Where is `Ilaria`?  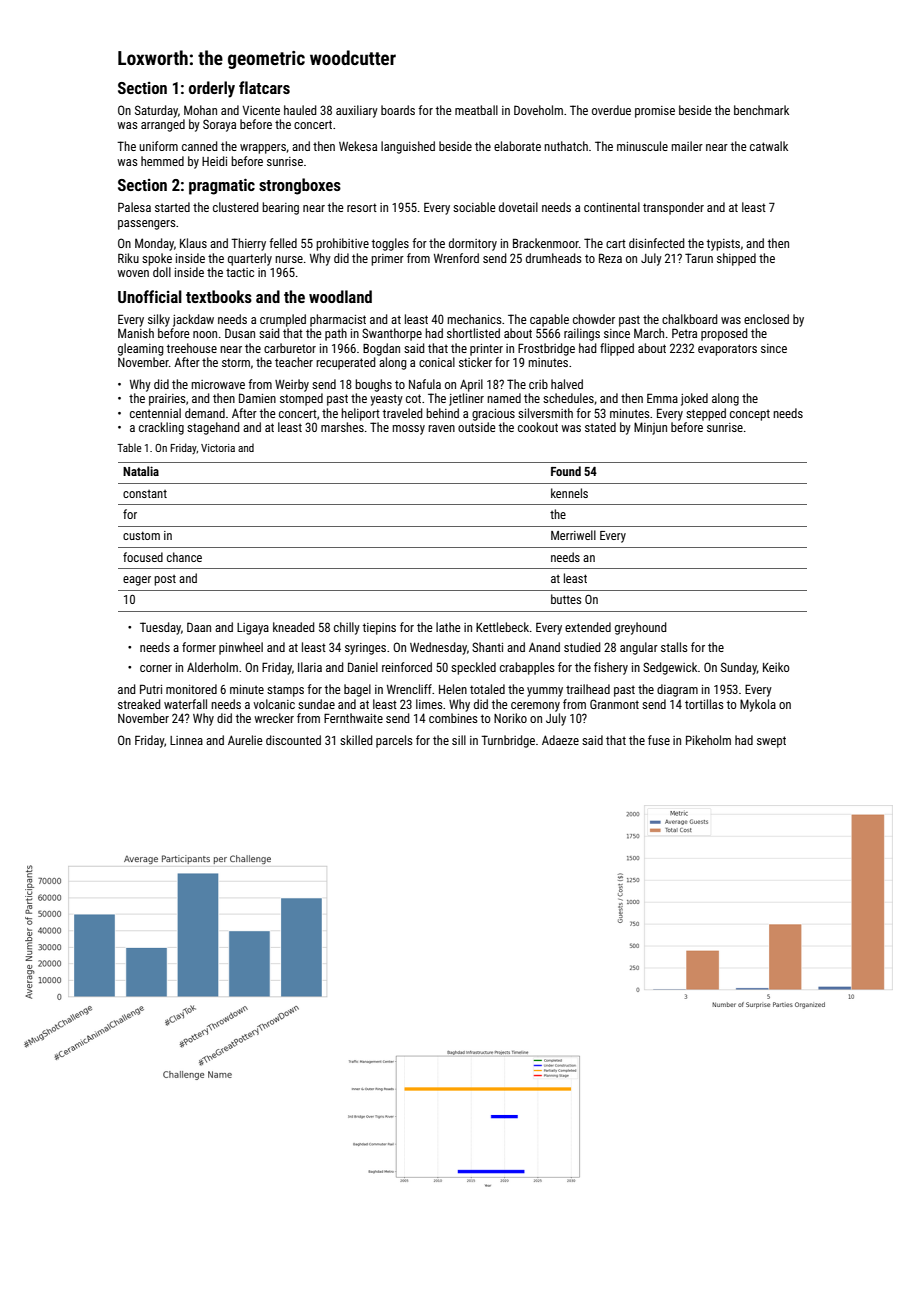 Ilaria is located at coordinates (310, 667).
